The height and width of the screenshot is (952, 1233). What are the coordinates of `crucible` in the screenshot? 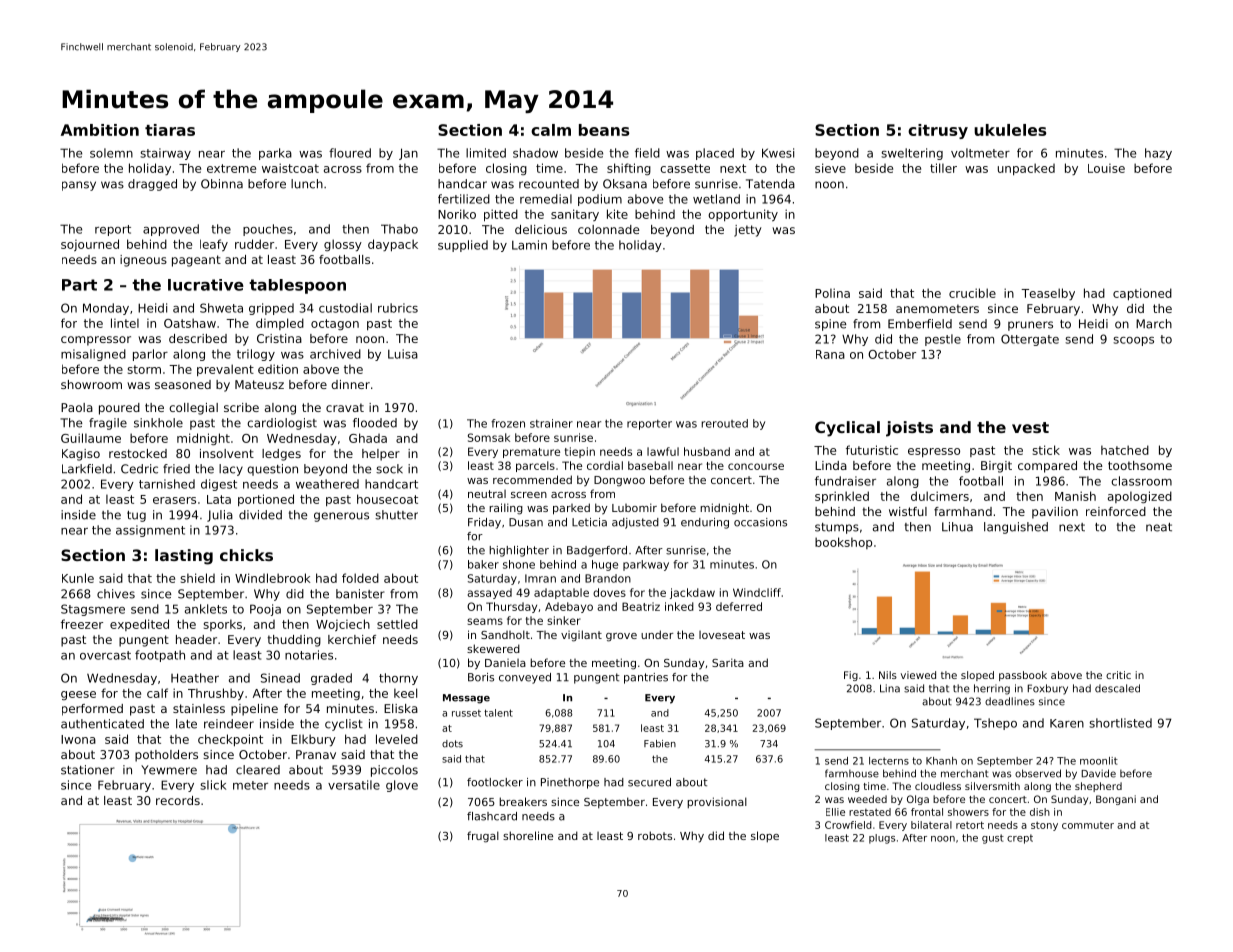 It's located at (972, 293).
